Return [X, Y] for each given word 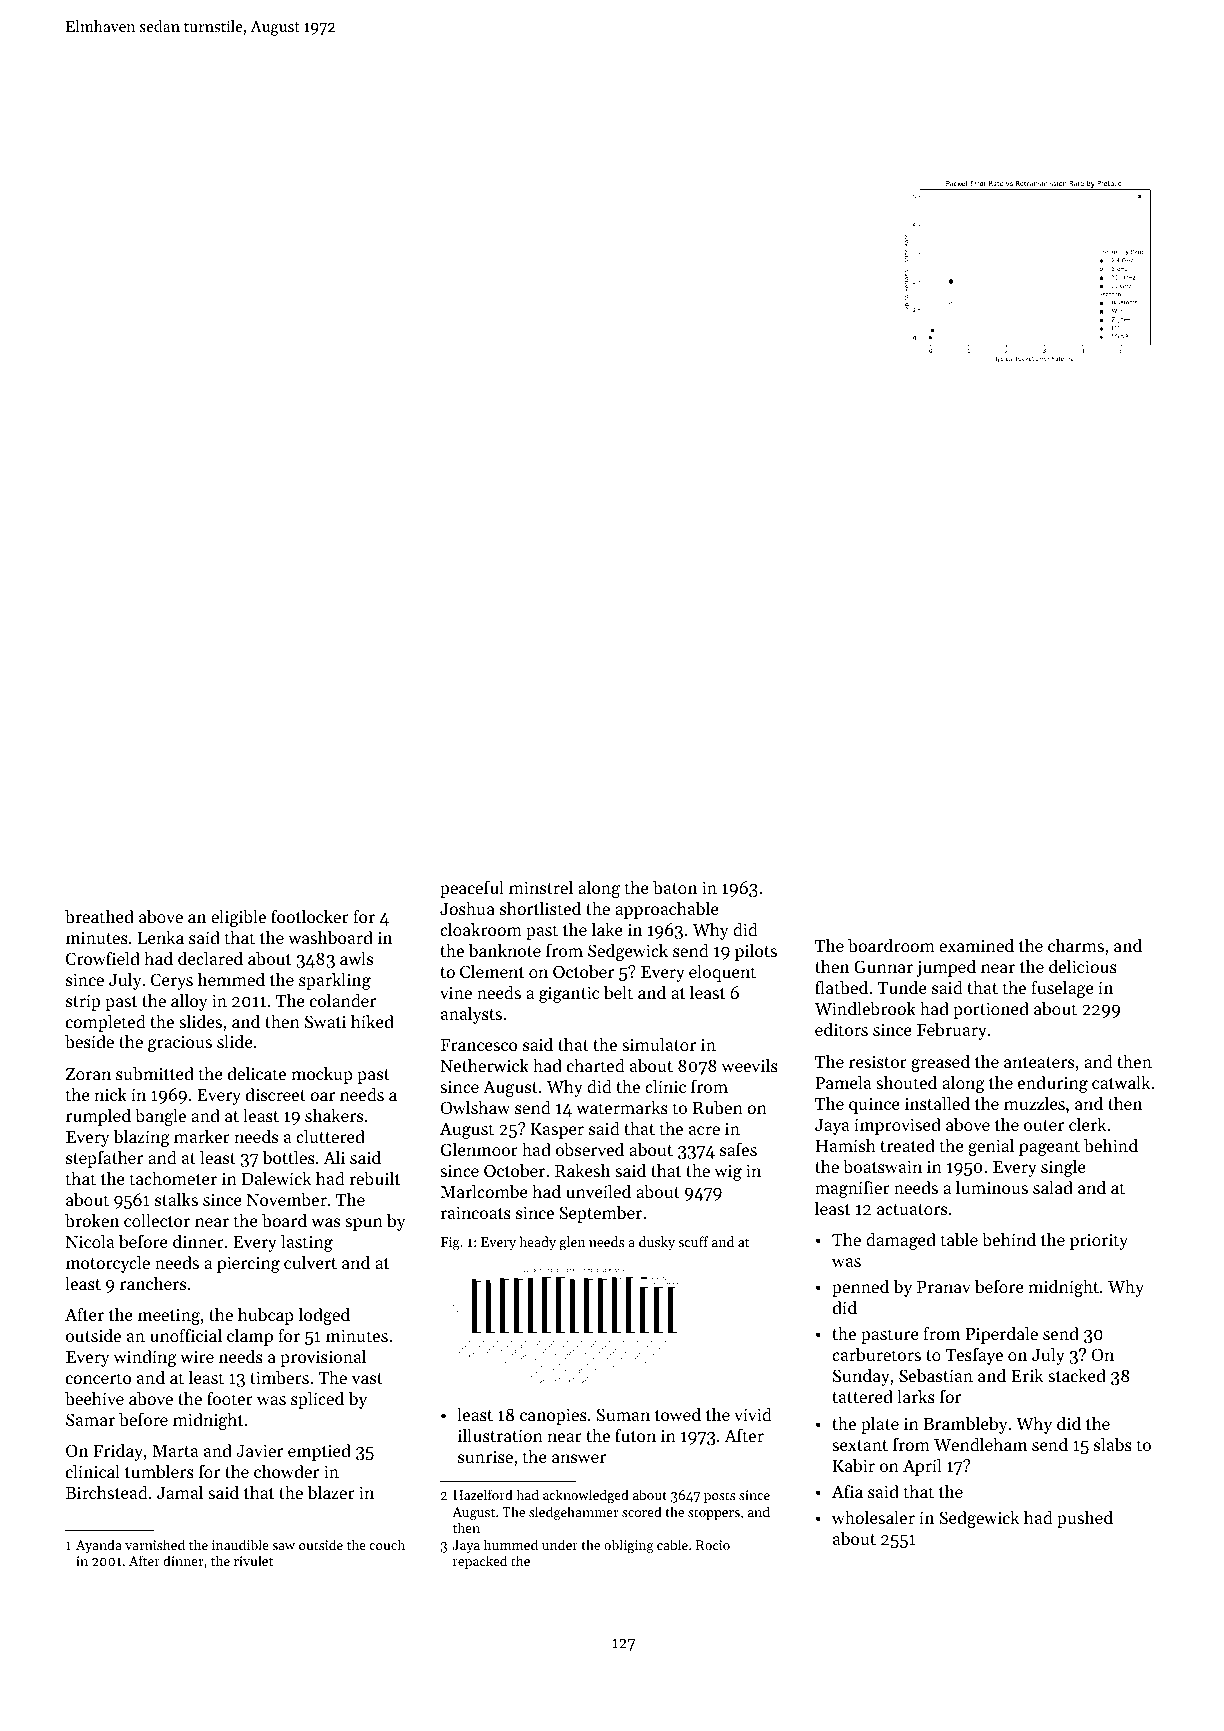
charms [1076, 945]
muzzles [1034, 1103]
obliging [629, 1546]
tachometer [173, 1178]
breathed [99, 916]
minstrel [541, 887]
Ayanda [99, 1546]
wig [728, 1172]
